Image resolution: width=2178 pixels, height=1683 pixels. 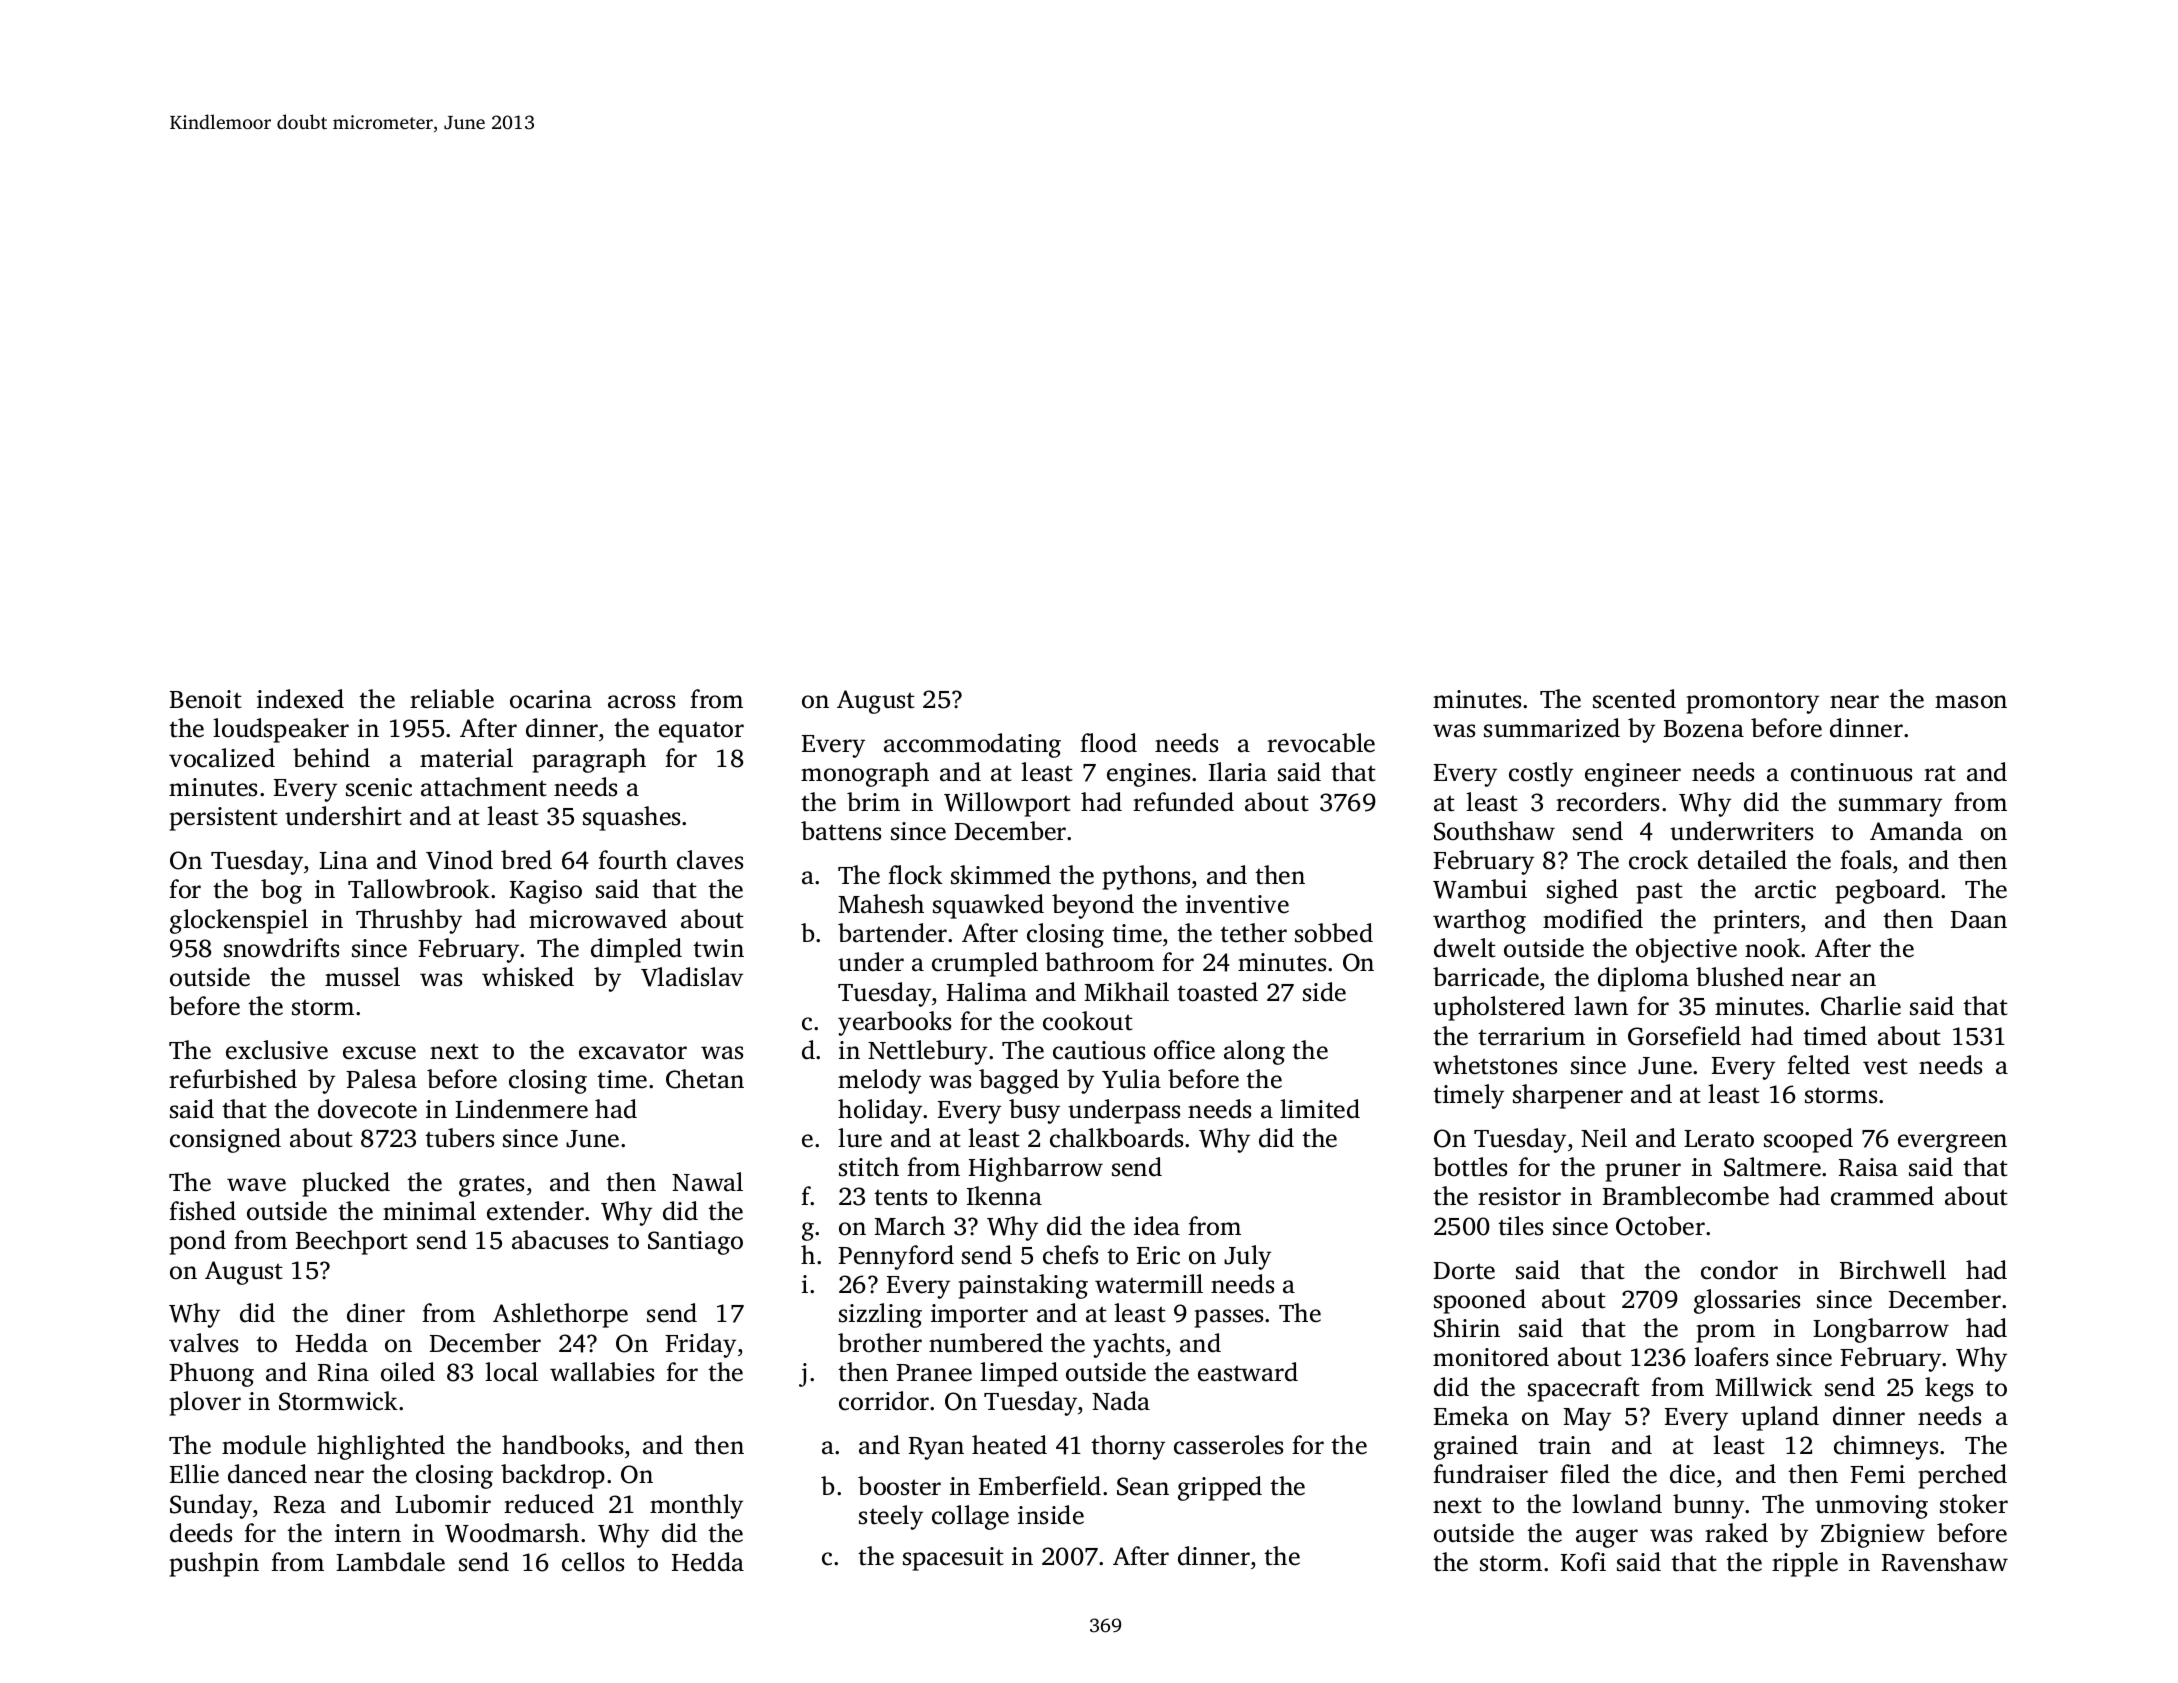 I want to click on melody, so click(x=879, y=1081).
